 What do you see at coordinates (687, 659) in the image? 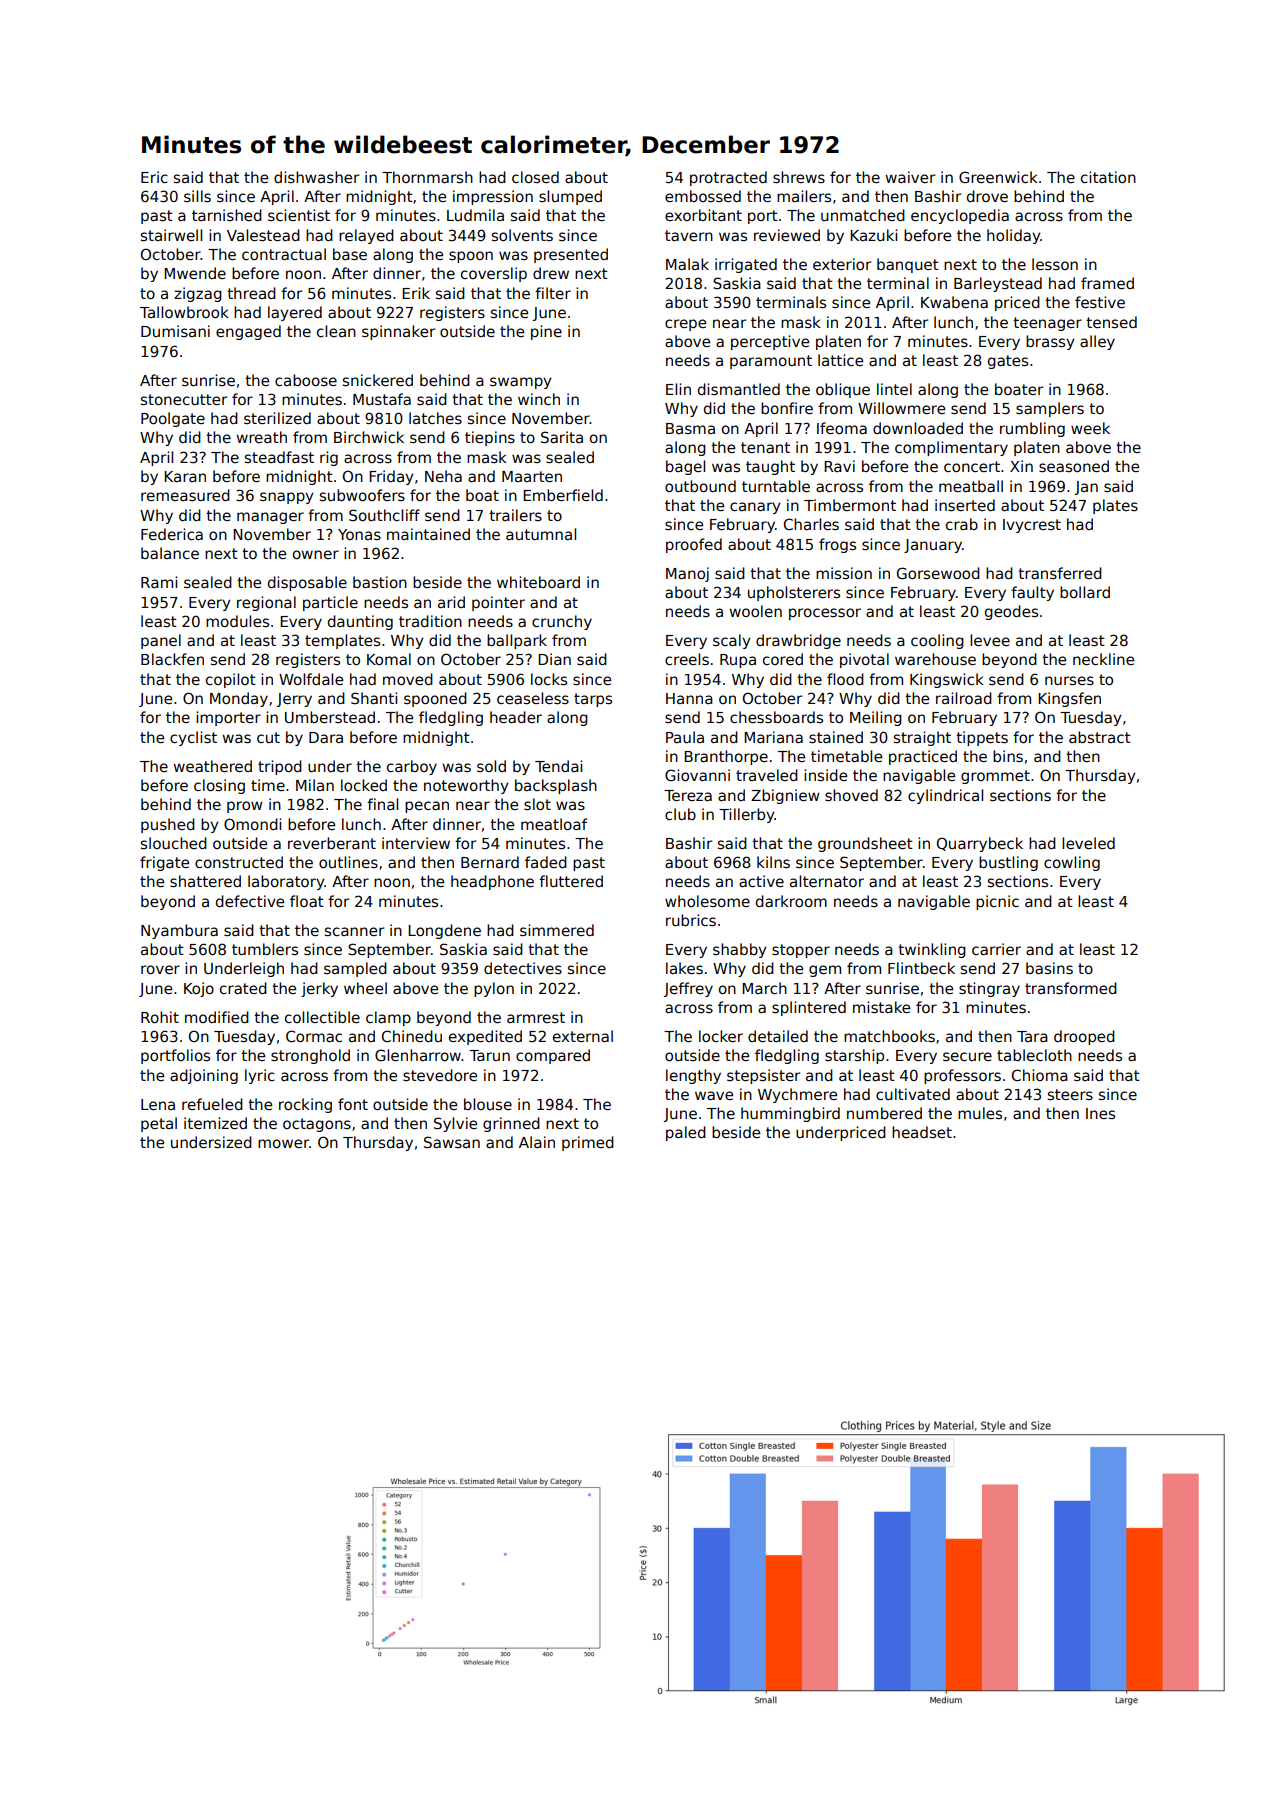
I see `creels` at bounding box center [687, 659].
